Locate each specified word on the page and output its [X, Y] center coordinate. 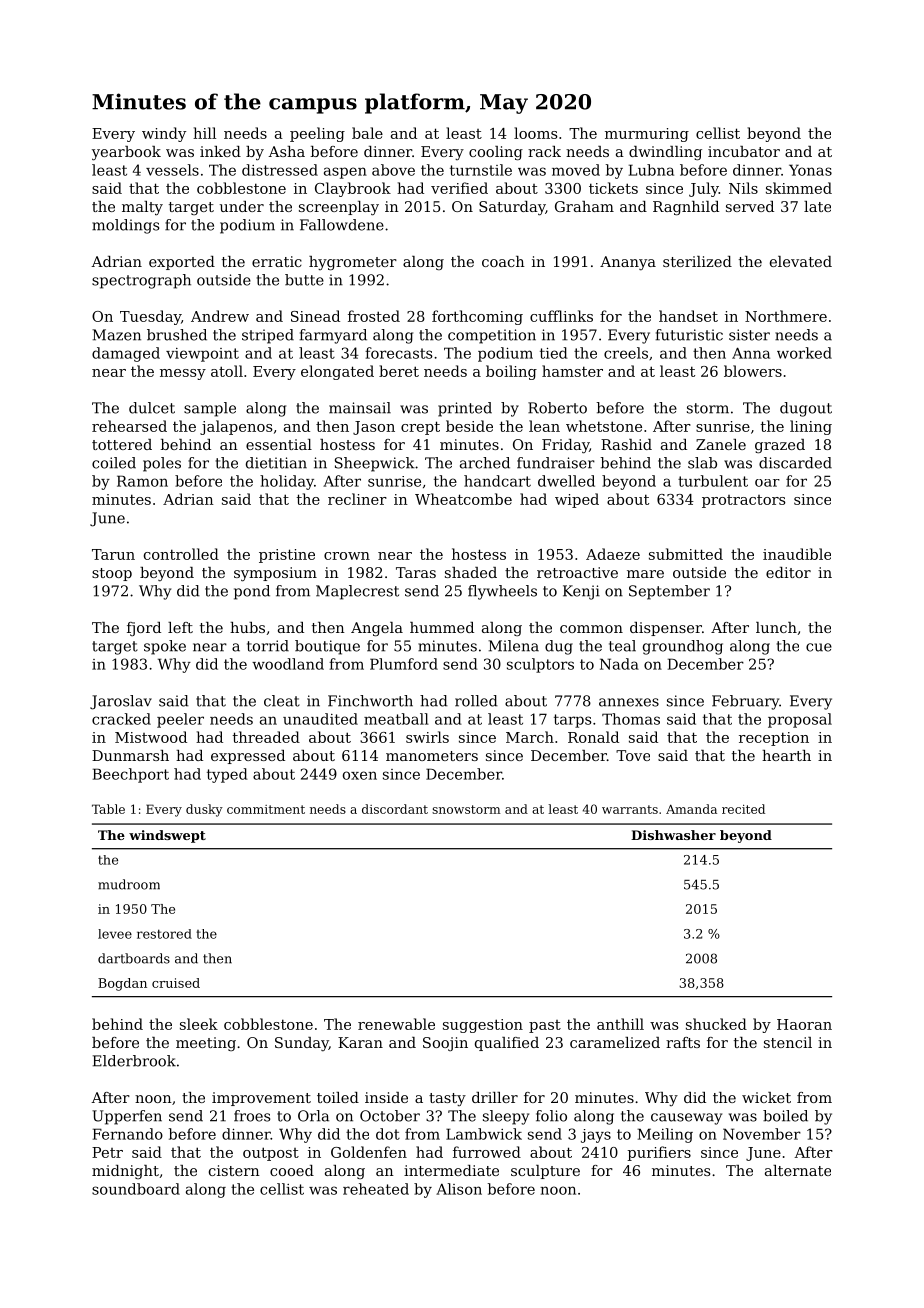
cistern [234, 1170]
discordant [395, 809]
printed [465, 409]
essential [279, 444]
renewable [396, 1024]
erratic [277, 261]
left [180, 627]
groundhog [683, 647]
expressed [248, 757]
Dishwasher [673, 835]
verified [459, 188]
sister [749, 335]
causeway [686, 1119]
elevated [801, 261]
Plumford [404, 664]
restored [164, 934]
